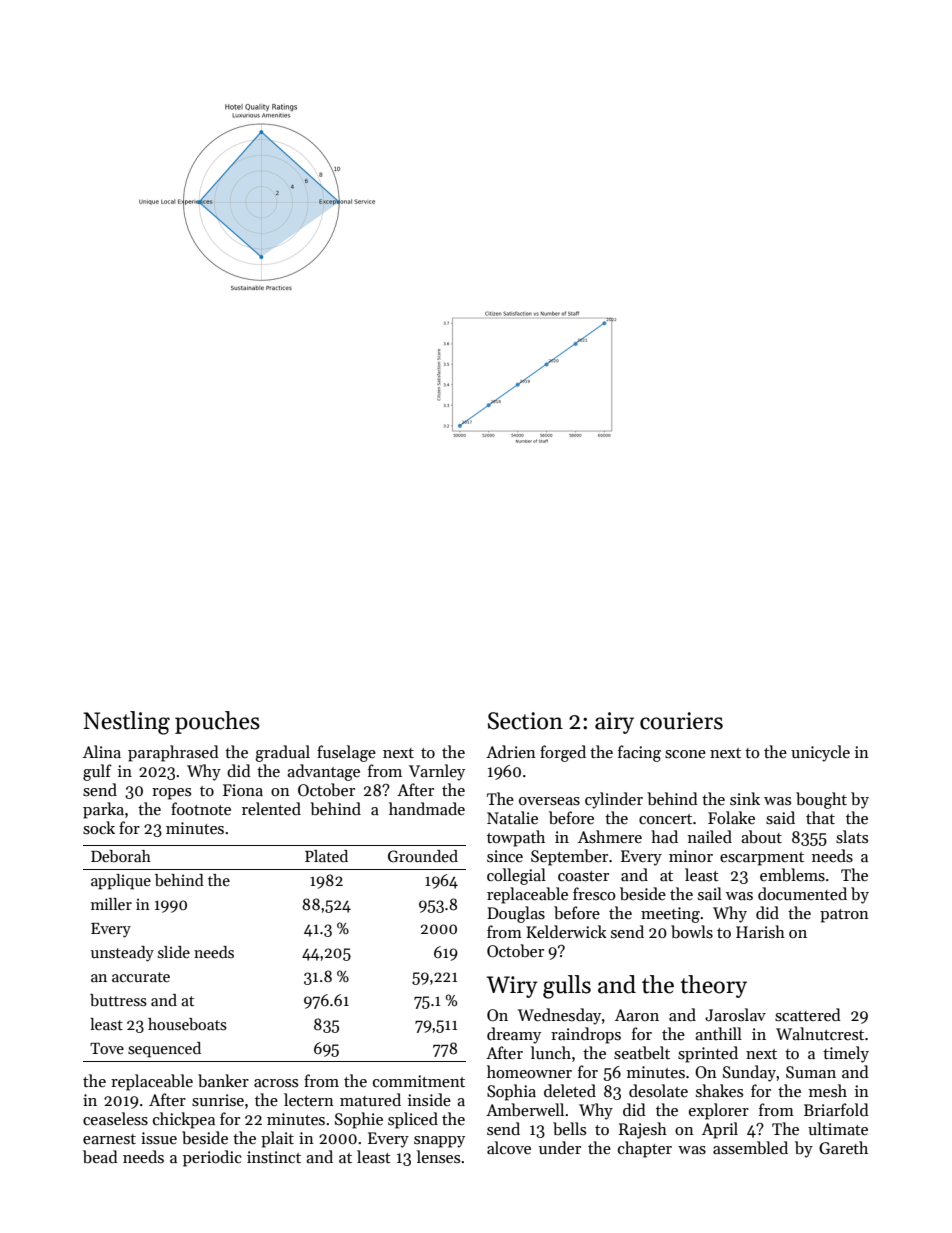 The image size is (952, 1233). Describe the element at coordinates (511, 751) in the screenshot. I see `Adrien` at that location.
